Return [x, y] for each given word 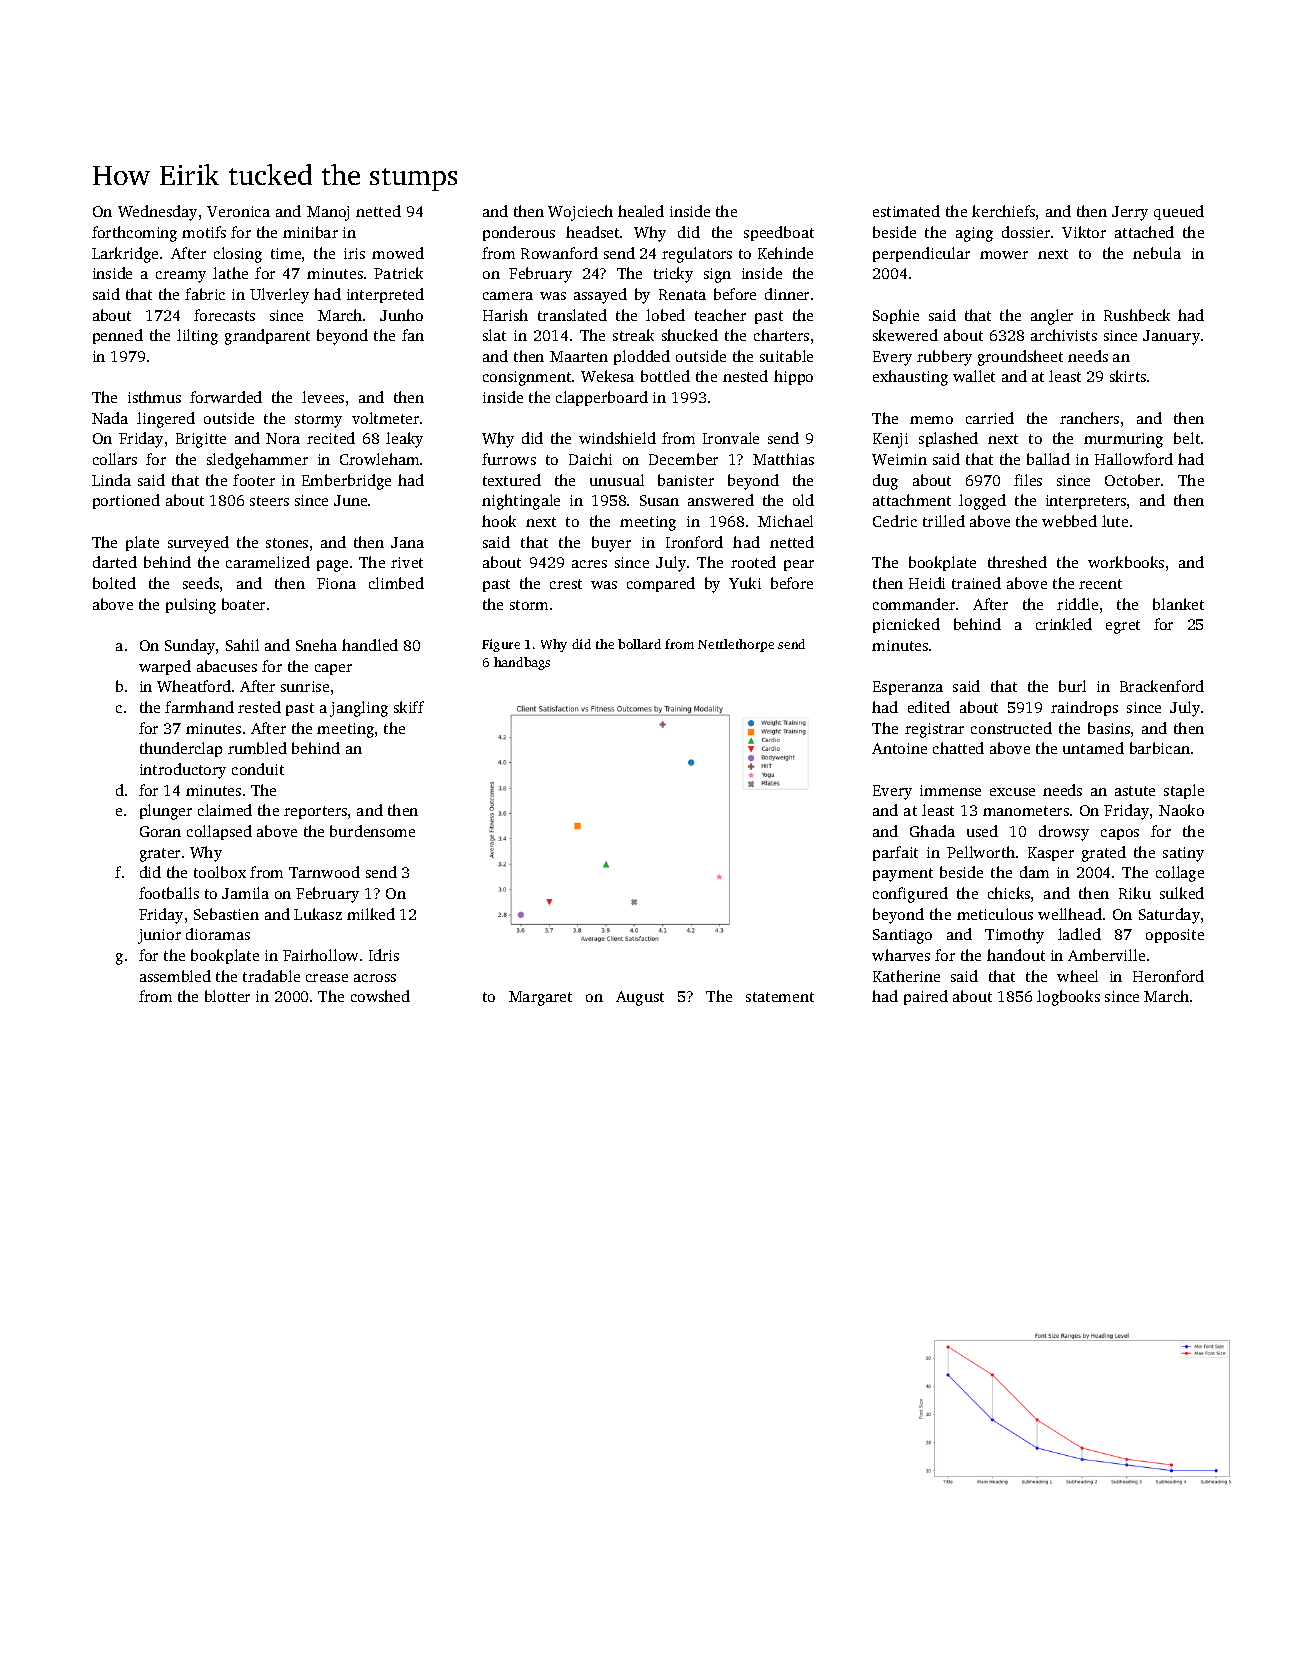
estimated [906, 211]
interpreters [1086, 502]
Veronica [238, 211]
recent [1100, 584]
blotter [227, 996]
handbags [522, 663]
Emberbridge [346, 482]
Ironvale [731, 438]
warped [165, 667]
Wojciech [580, 213]
